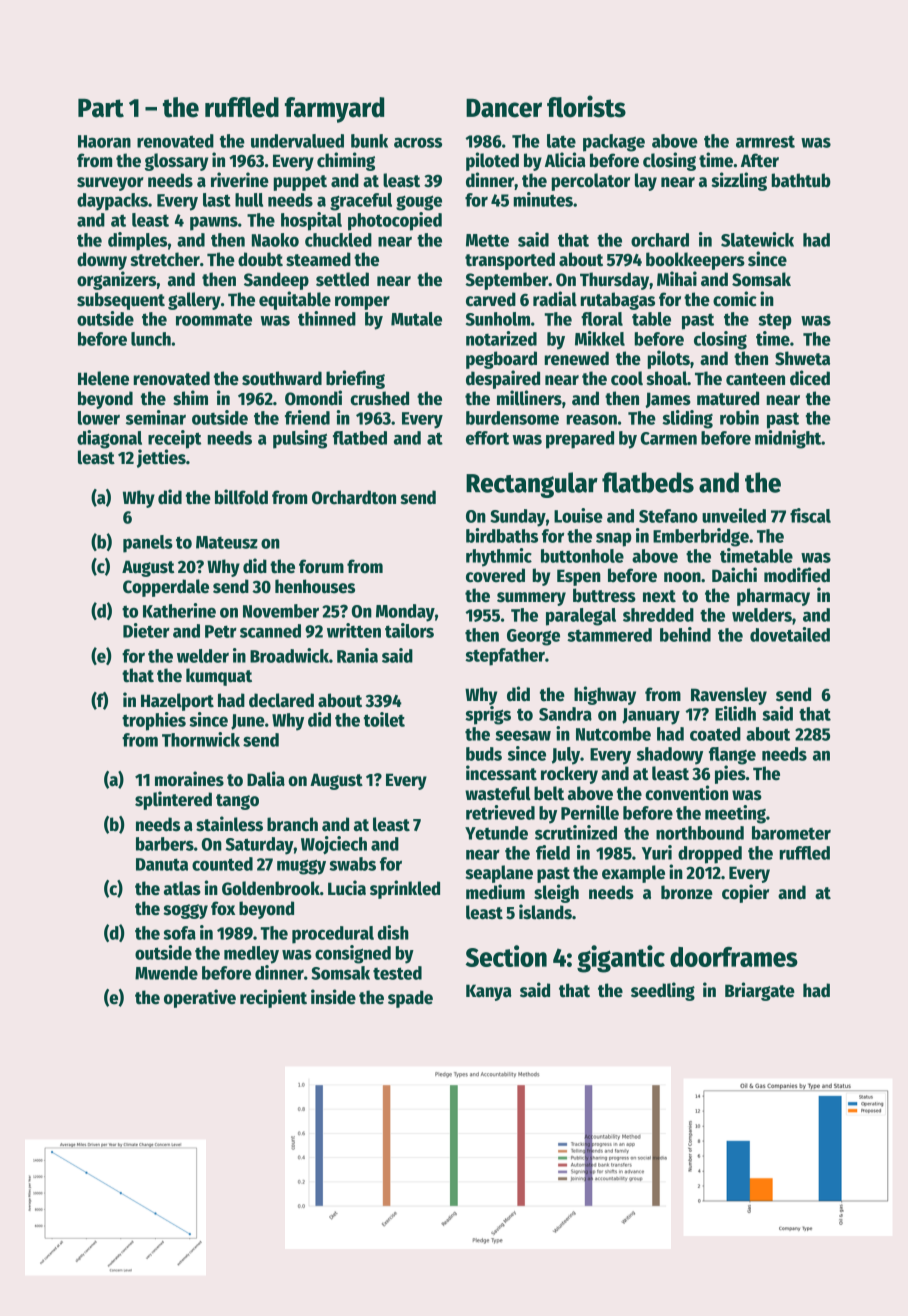 This screenshot has height=1316, width=908. Describe the element at coordinates (668, 359) in the screenshot. I see `pilots` at that location.
